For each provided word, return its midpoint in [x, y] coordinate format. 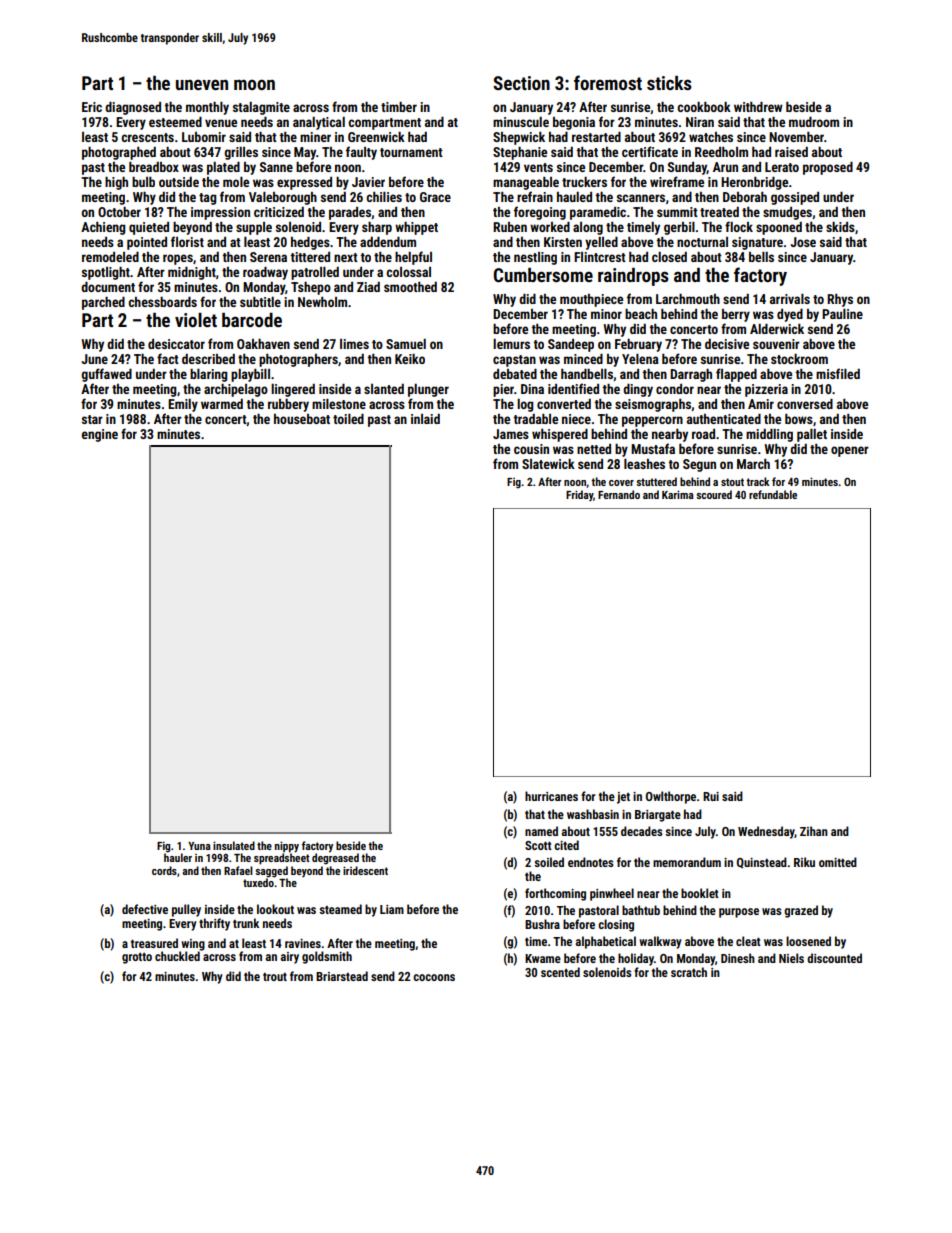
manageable [526, 183]
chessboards [162, 302]
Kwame [543, 958]
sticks [669, 83]
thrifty [214, 924]
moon [254, 84]
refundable [773, 494]
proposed [828, 168]
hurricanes [551, 796]
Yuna [199, 846]
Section [521, 83]
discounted [834, 958]
